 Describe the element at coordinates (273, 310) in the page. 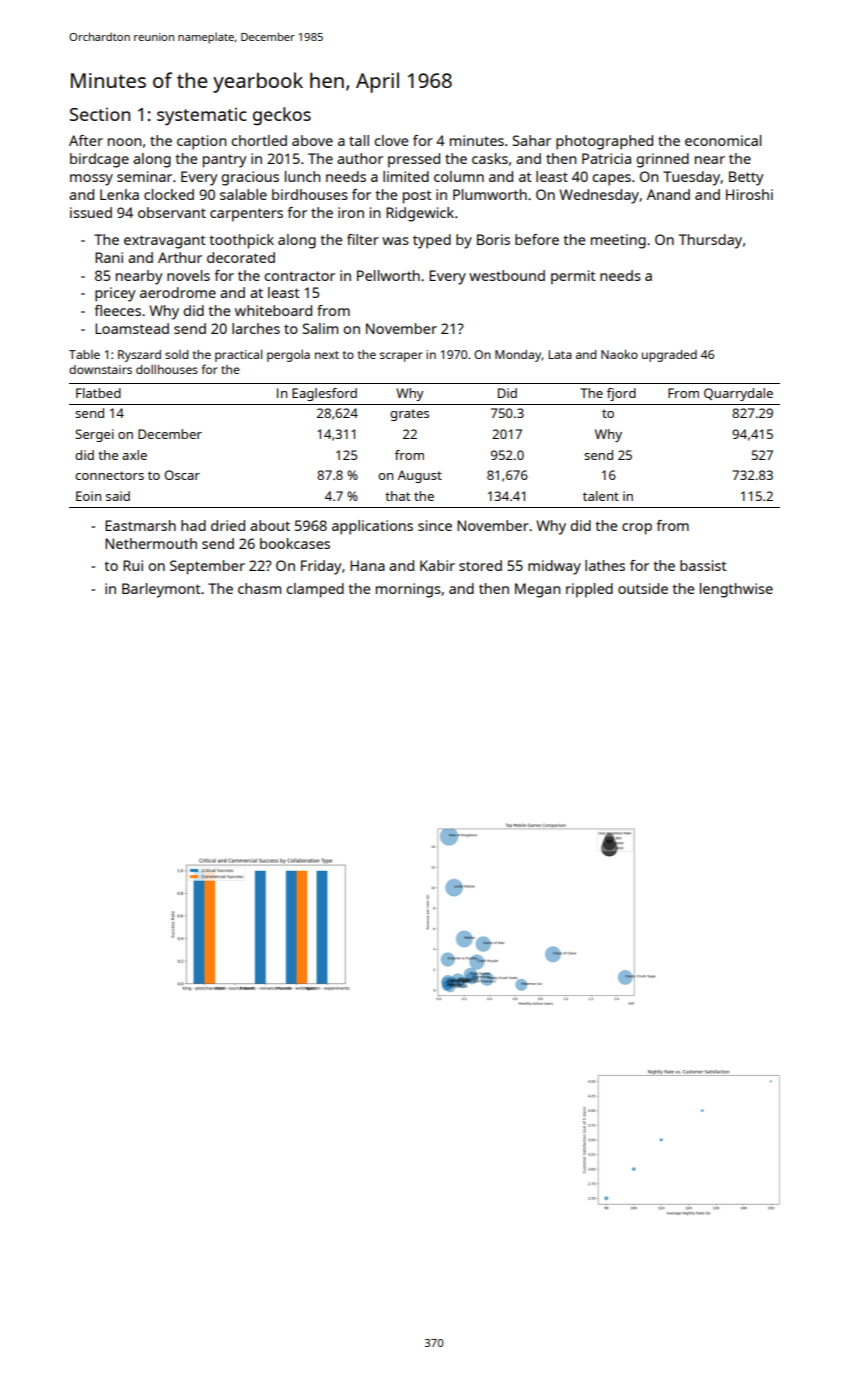

I see `whiteboard` at that location.
